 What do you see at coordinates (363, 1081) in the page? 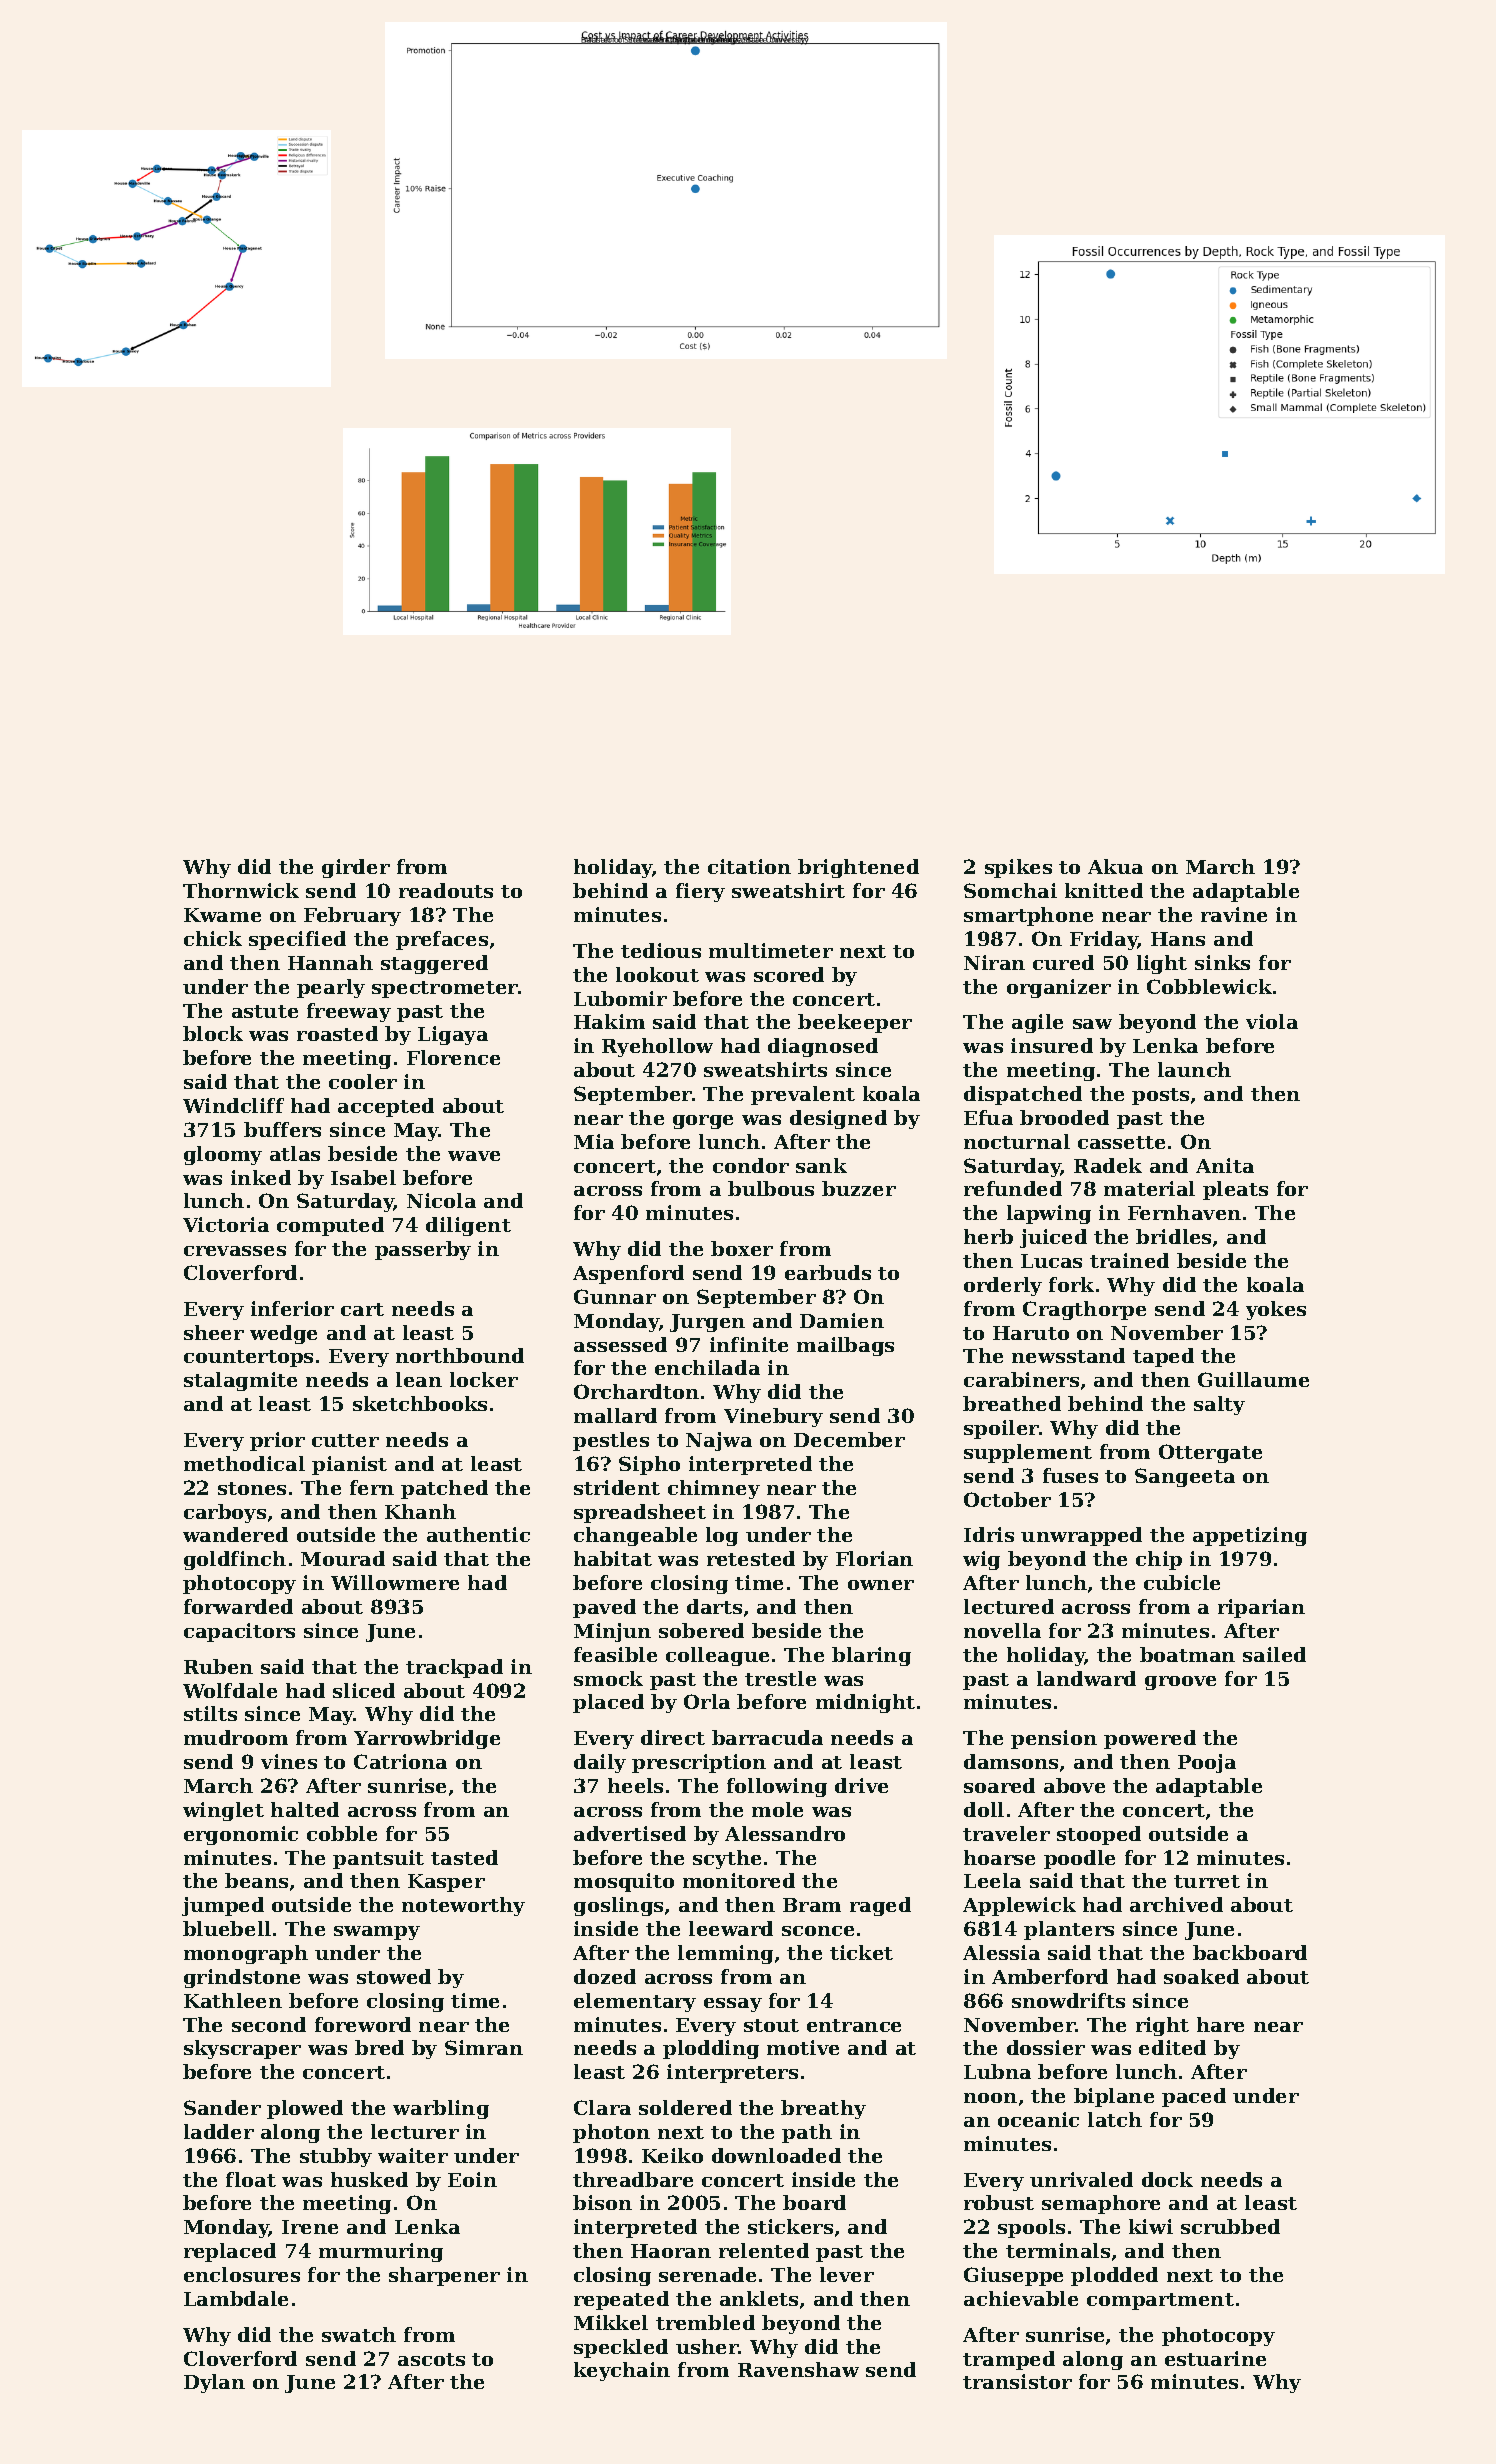
I see `cooler` at bounding box center [363, 1081].
